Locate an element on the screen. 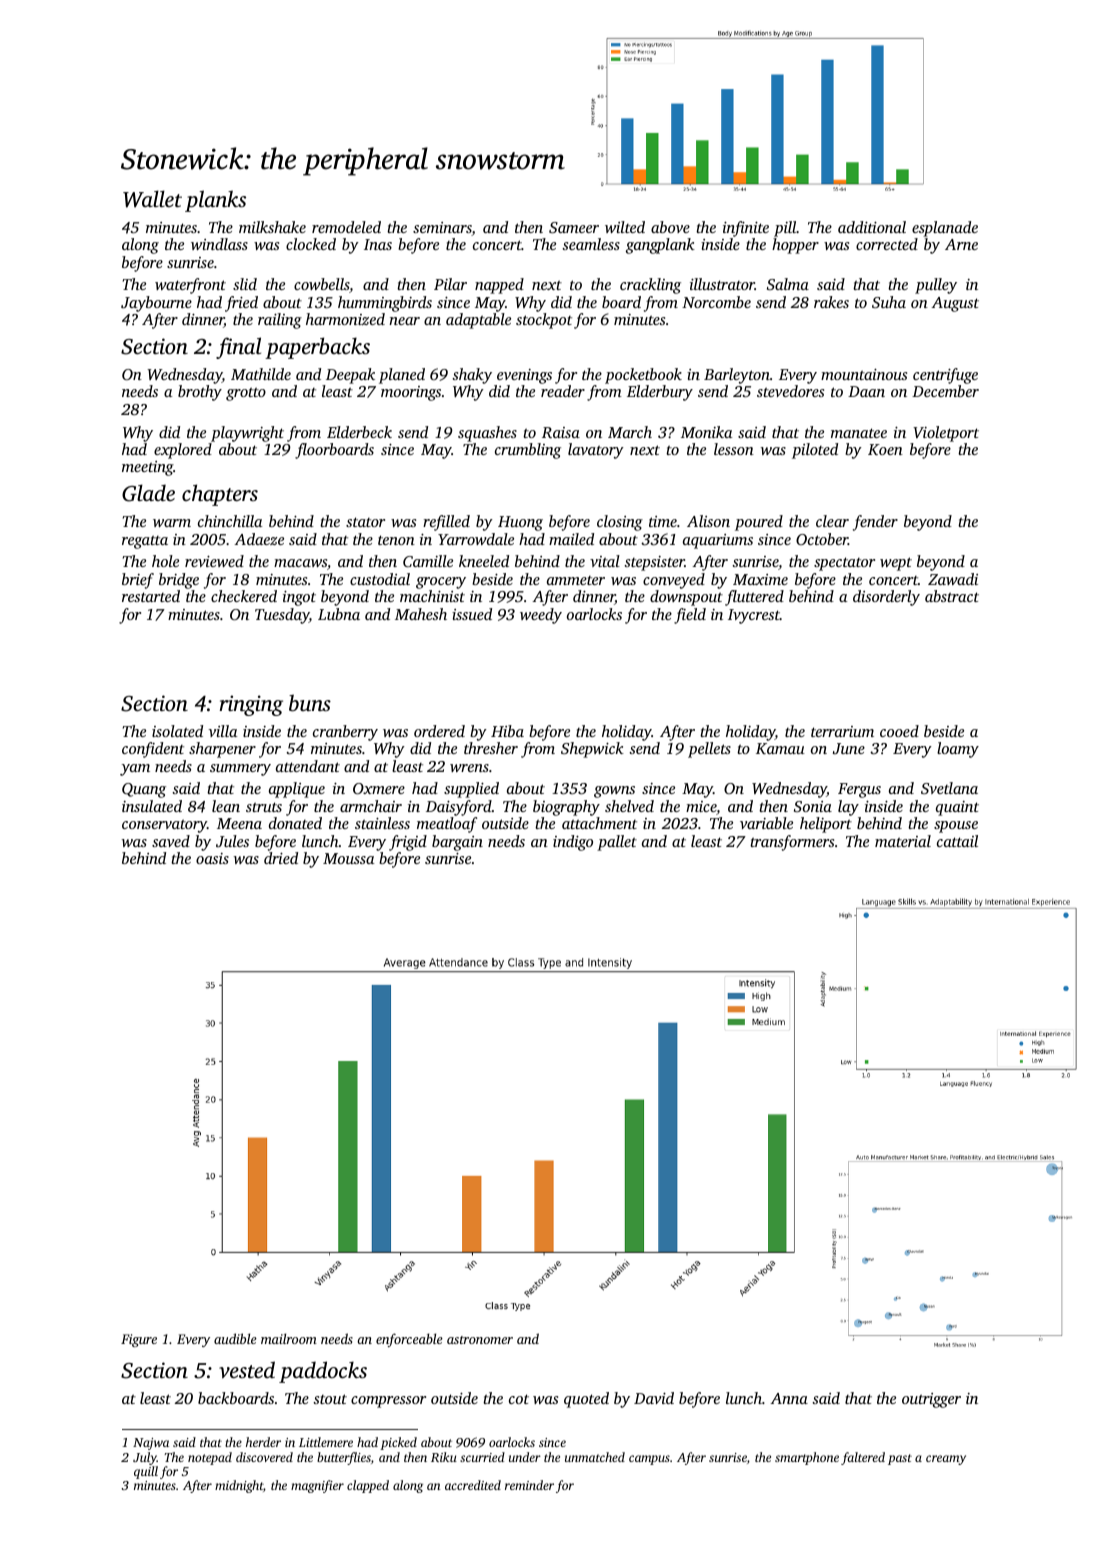  cattail is located at coordinates (957, 841).
